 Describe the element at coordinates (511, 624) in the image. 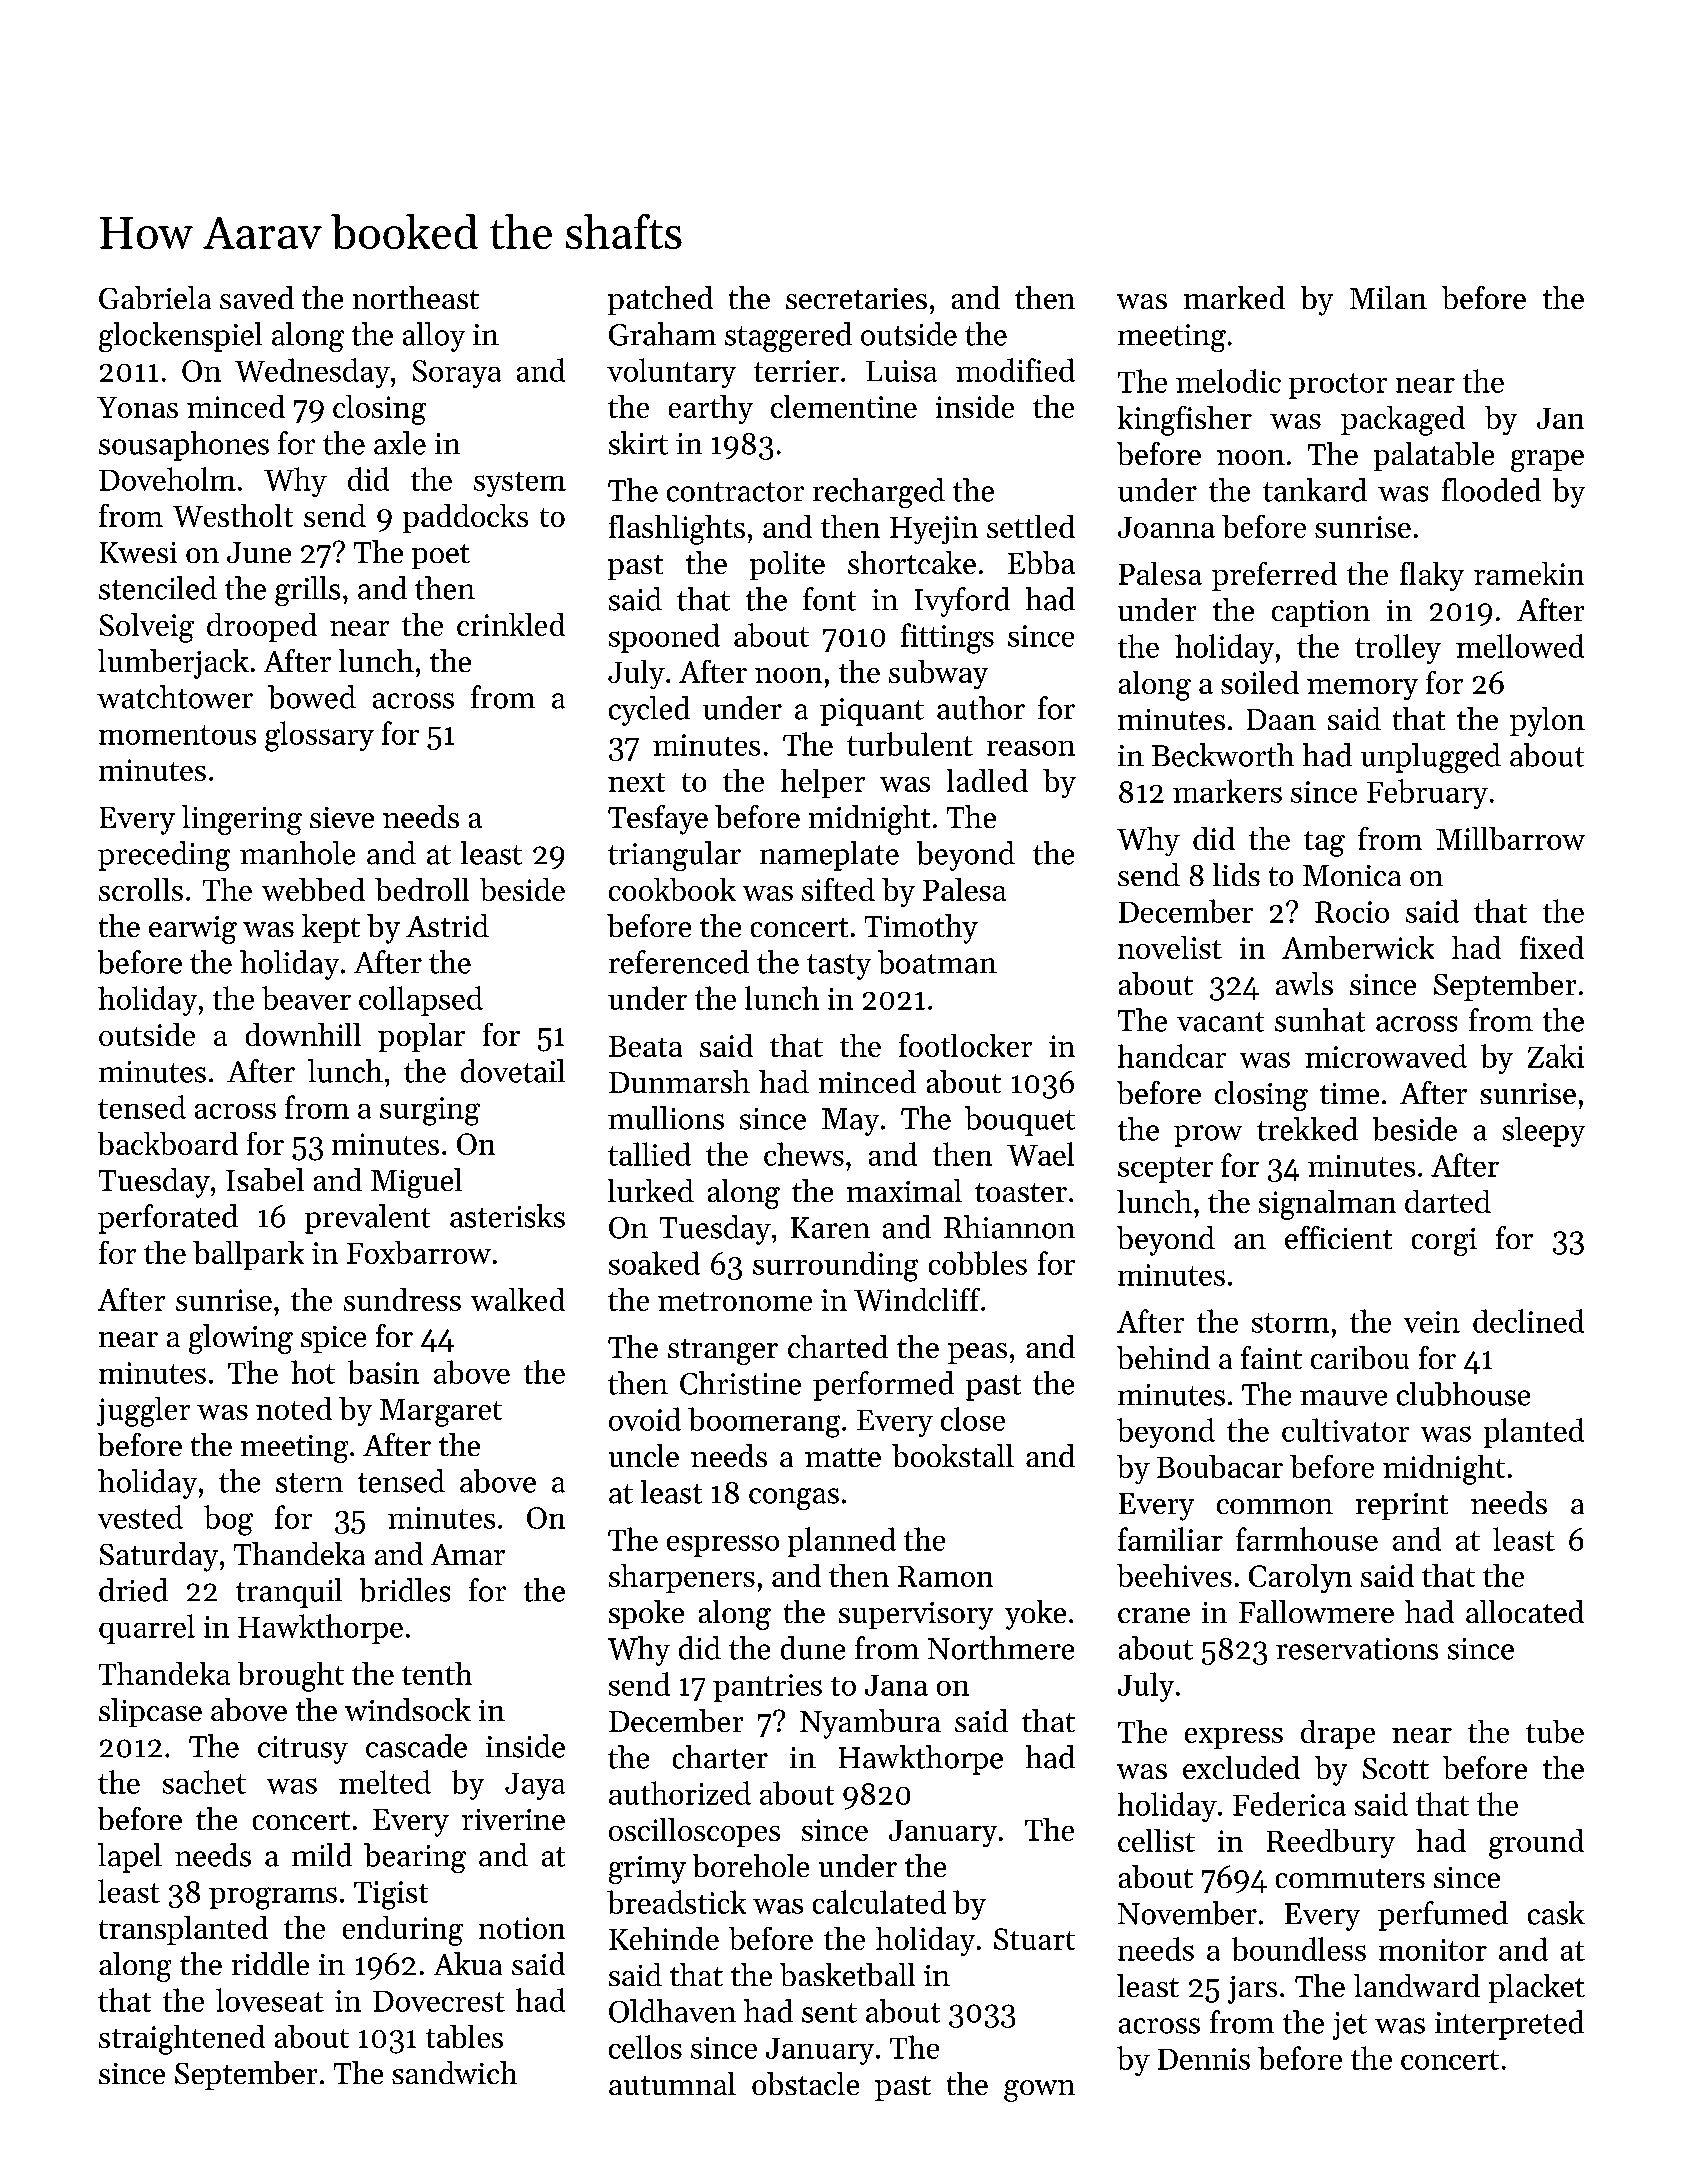

I see `crinkled` at that location.
